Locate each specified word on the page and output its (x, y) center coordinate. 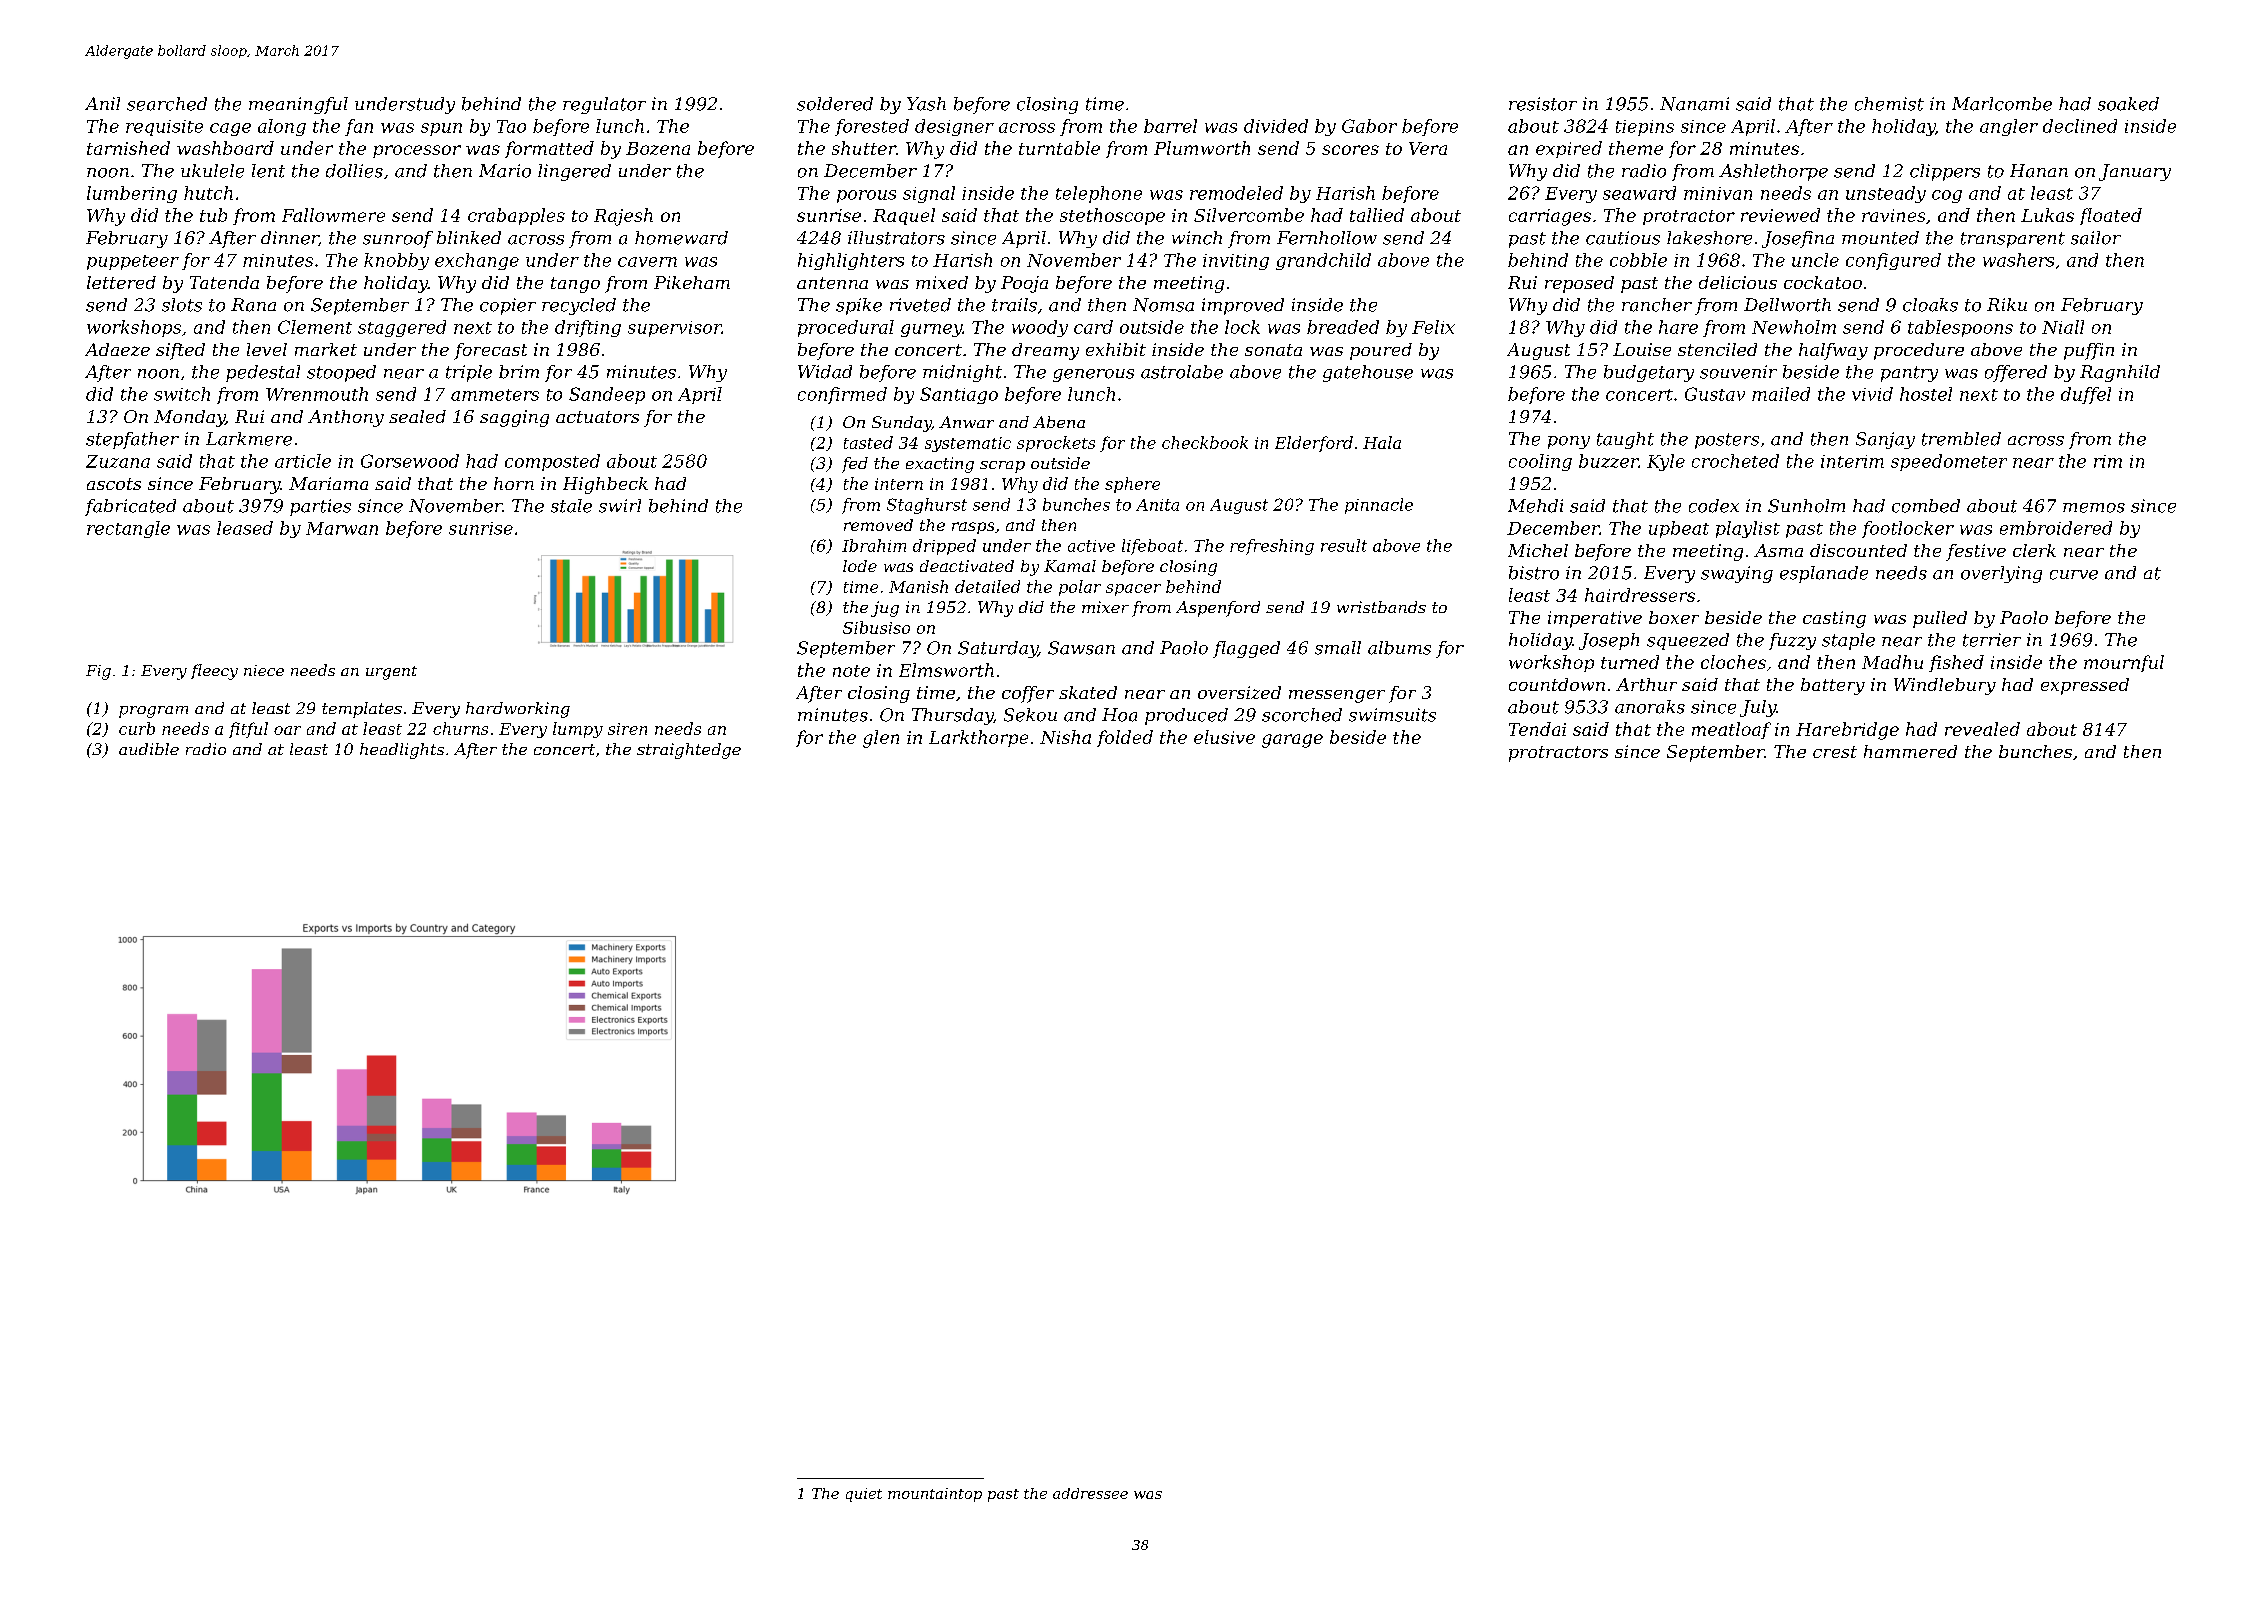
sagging (514, 418)
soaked (2128, 104)
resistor (1543, 104)
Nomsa (1163, 305)
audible (149, 749)
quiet (864, 1495)
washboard (225, 148)
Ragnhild (2120, 373)
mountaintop (935, 1495)
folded (1125, 738)
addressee (1090, 1493)
